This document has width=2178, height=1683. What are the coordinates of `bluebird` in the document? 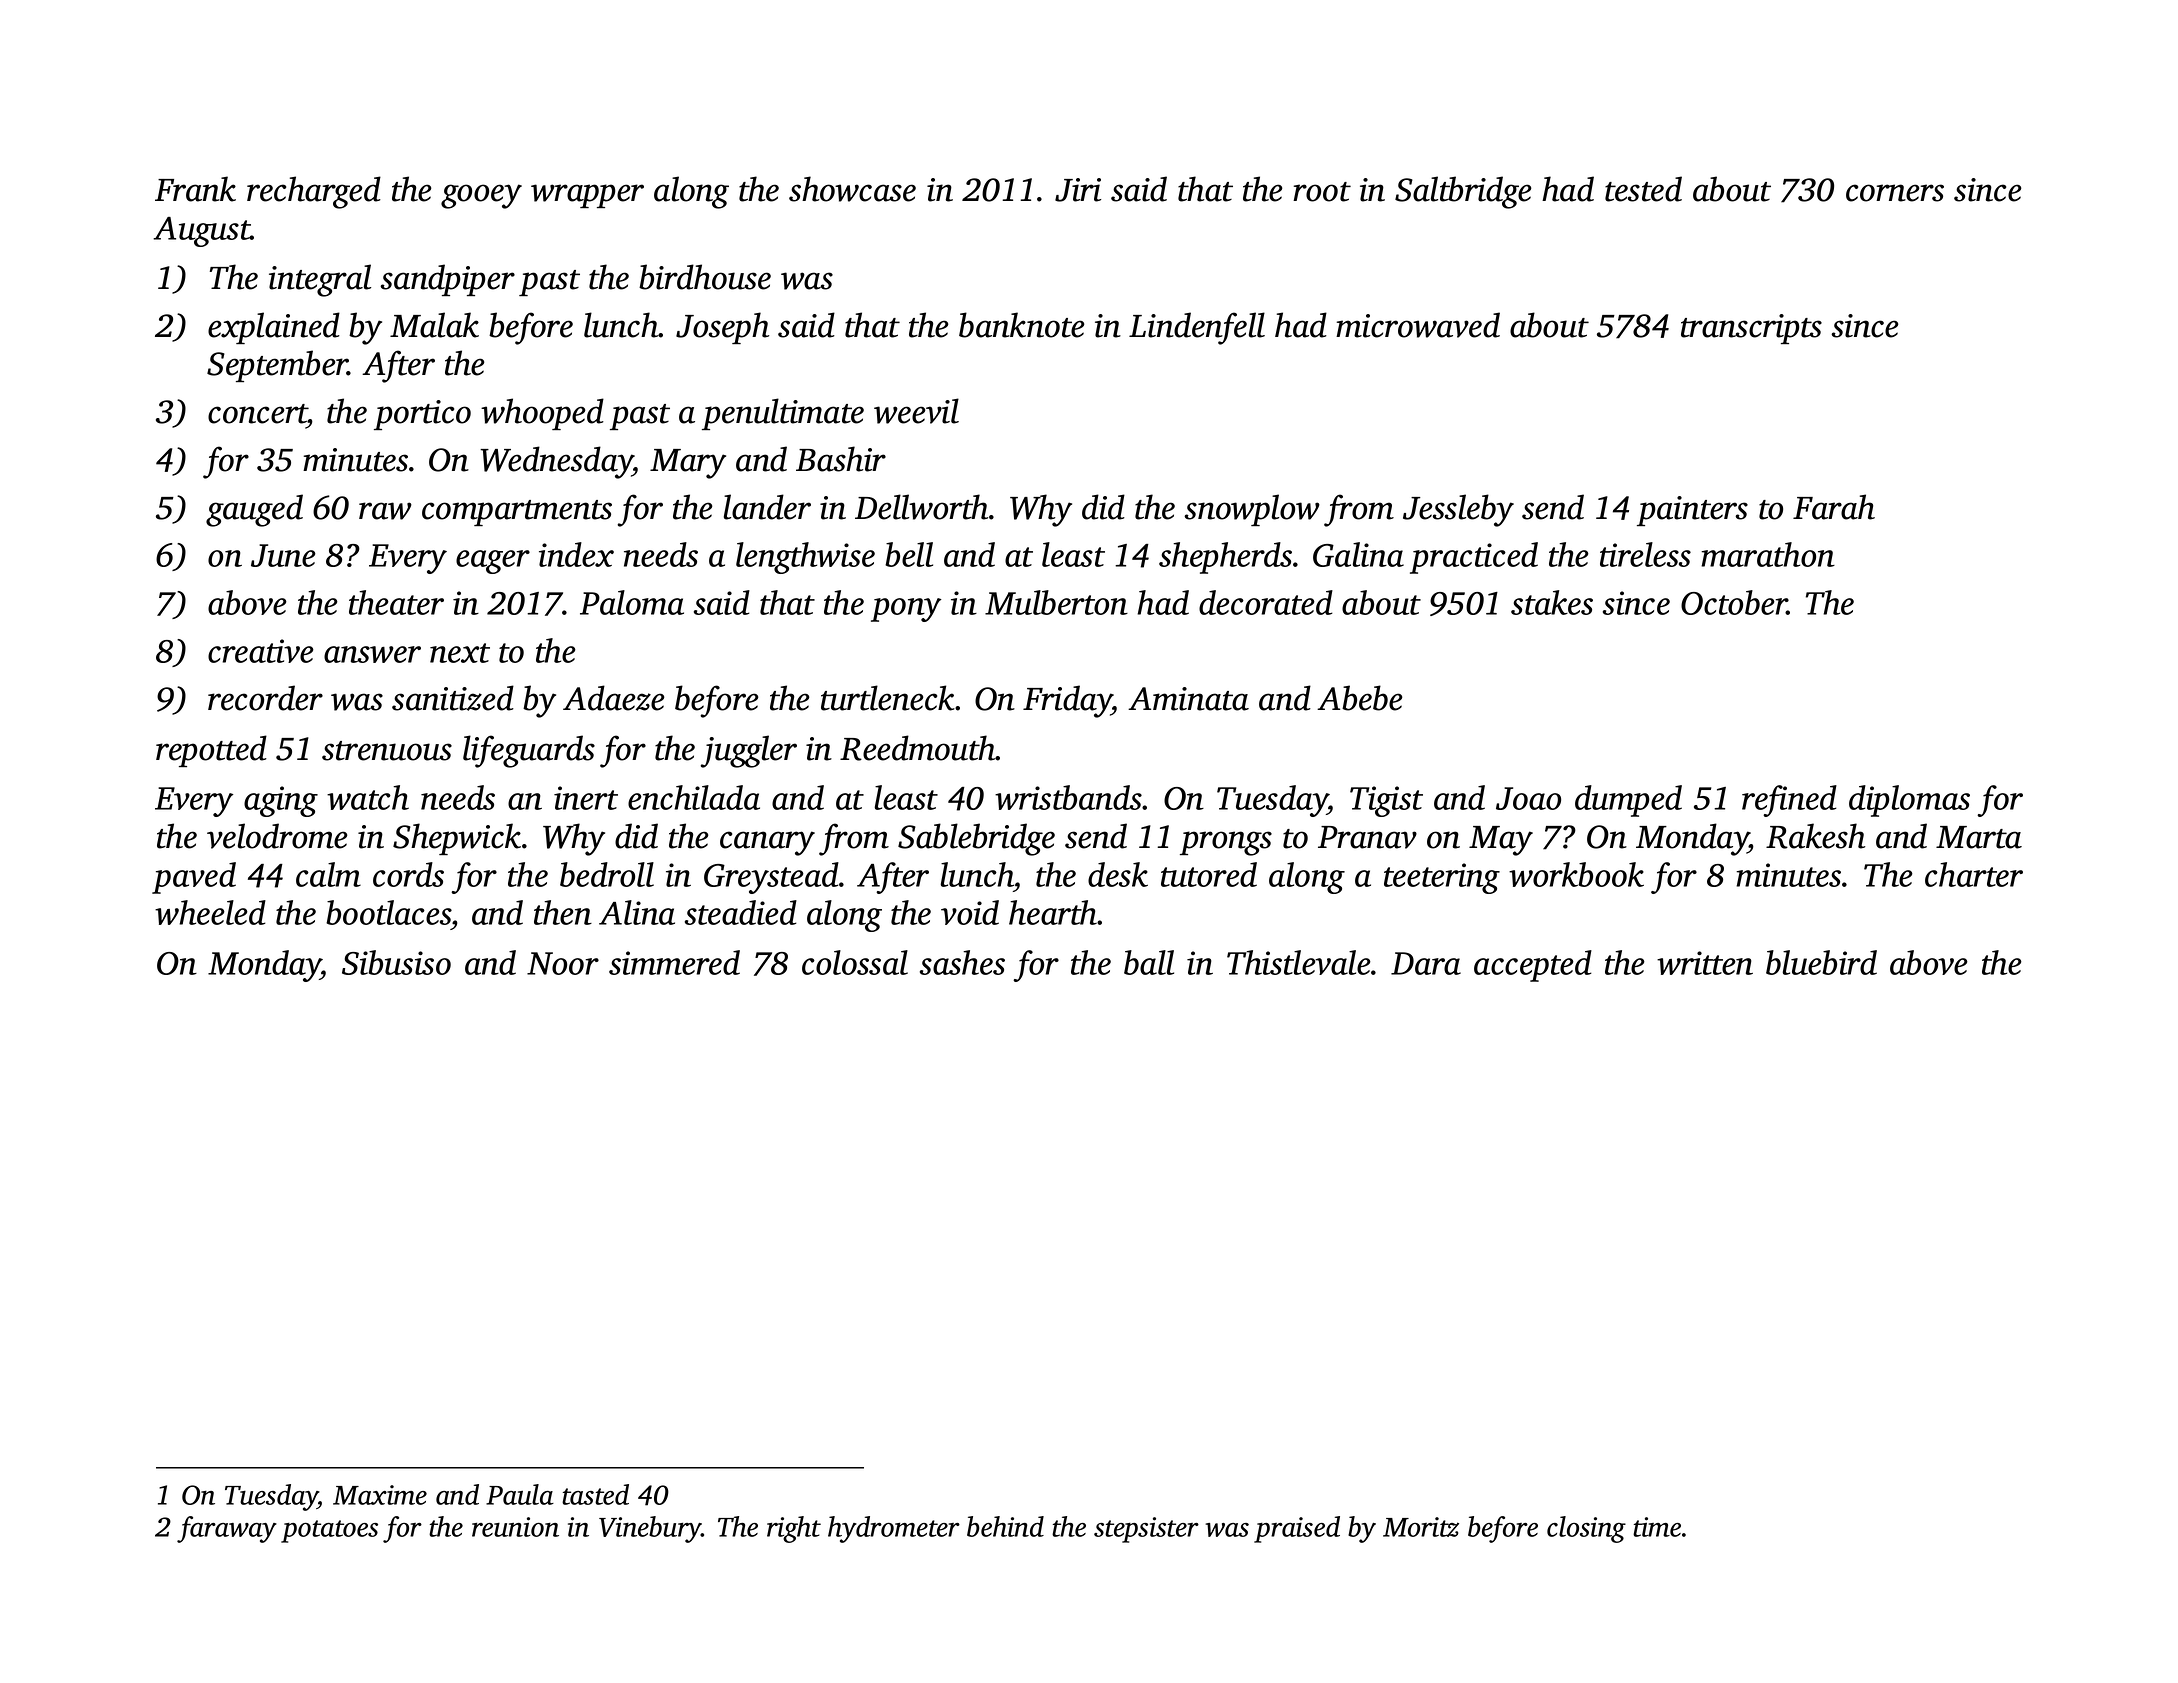 It's located at (1821, 962).
